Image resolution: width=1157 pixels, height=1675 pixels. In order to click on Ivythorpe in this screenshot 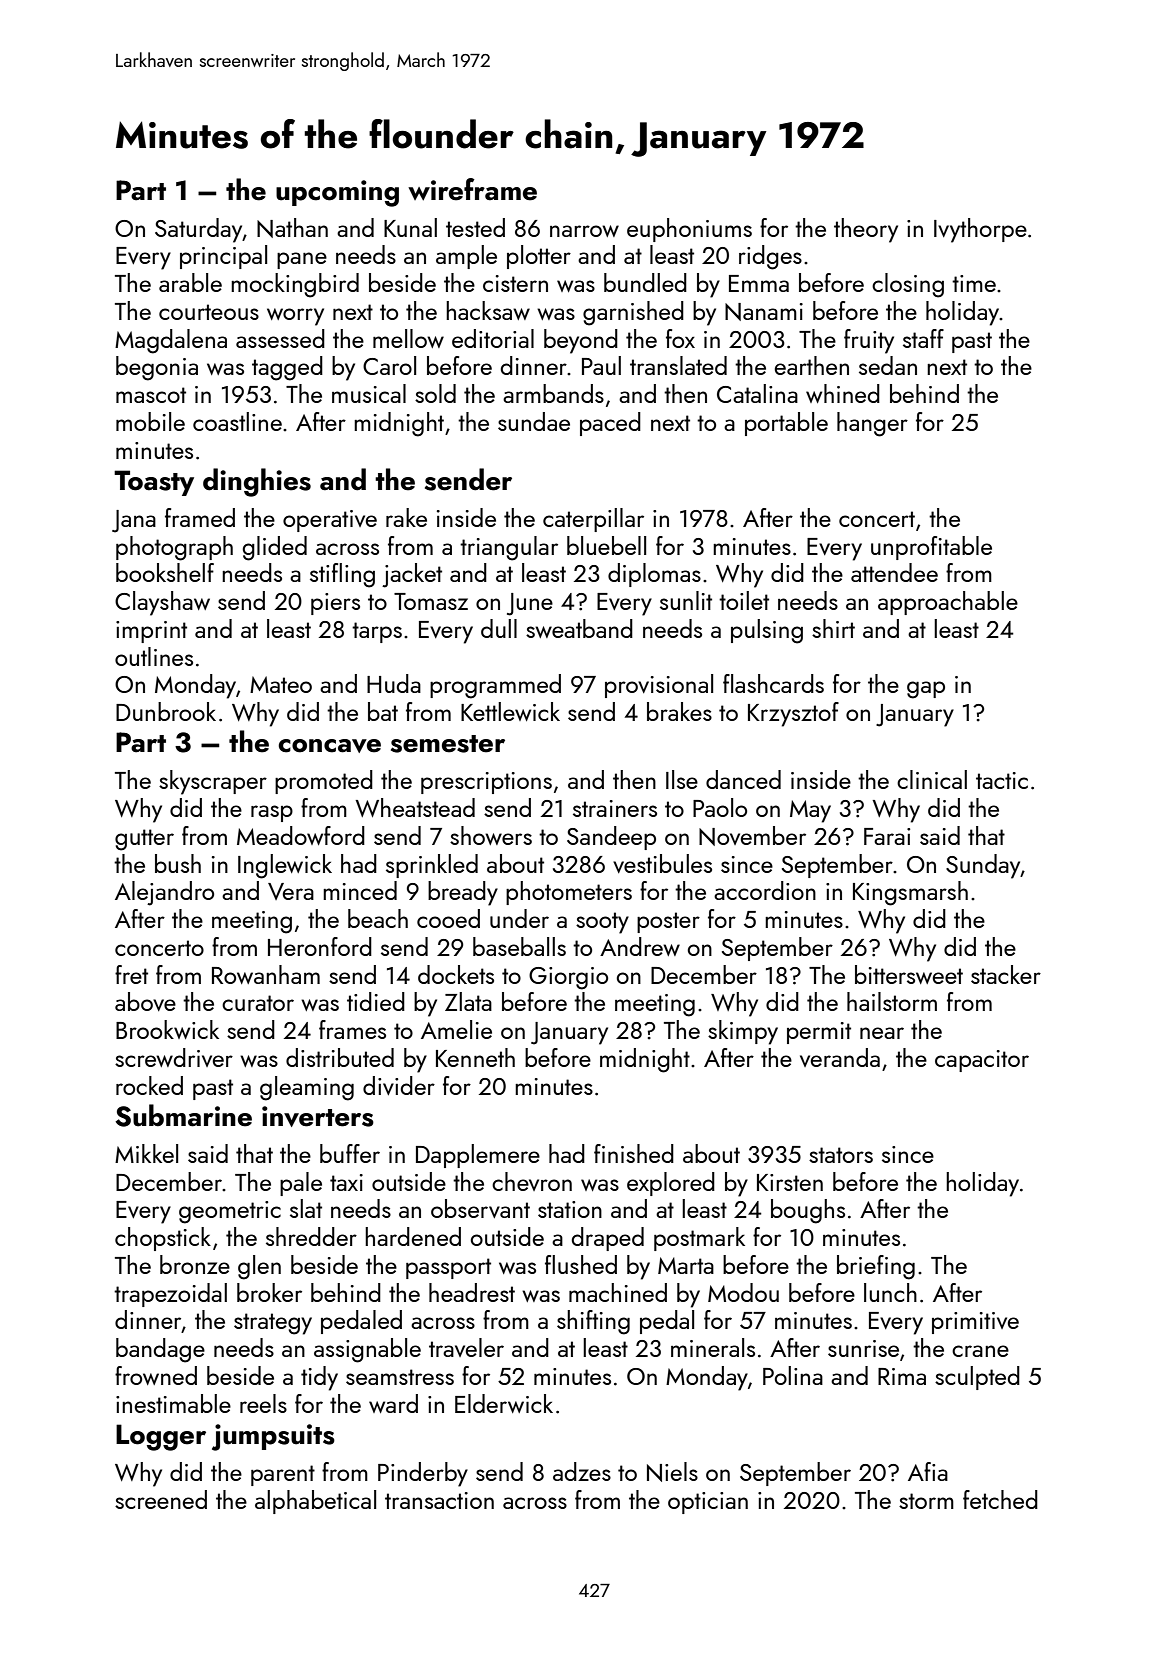, I will do `click(980, 230)`.
